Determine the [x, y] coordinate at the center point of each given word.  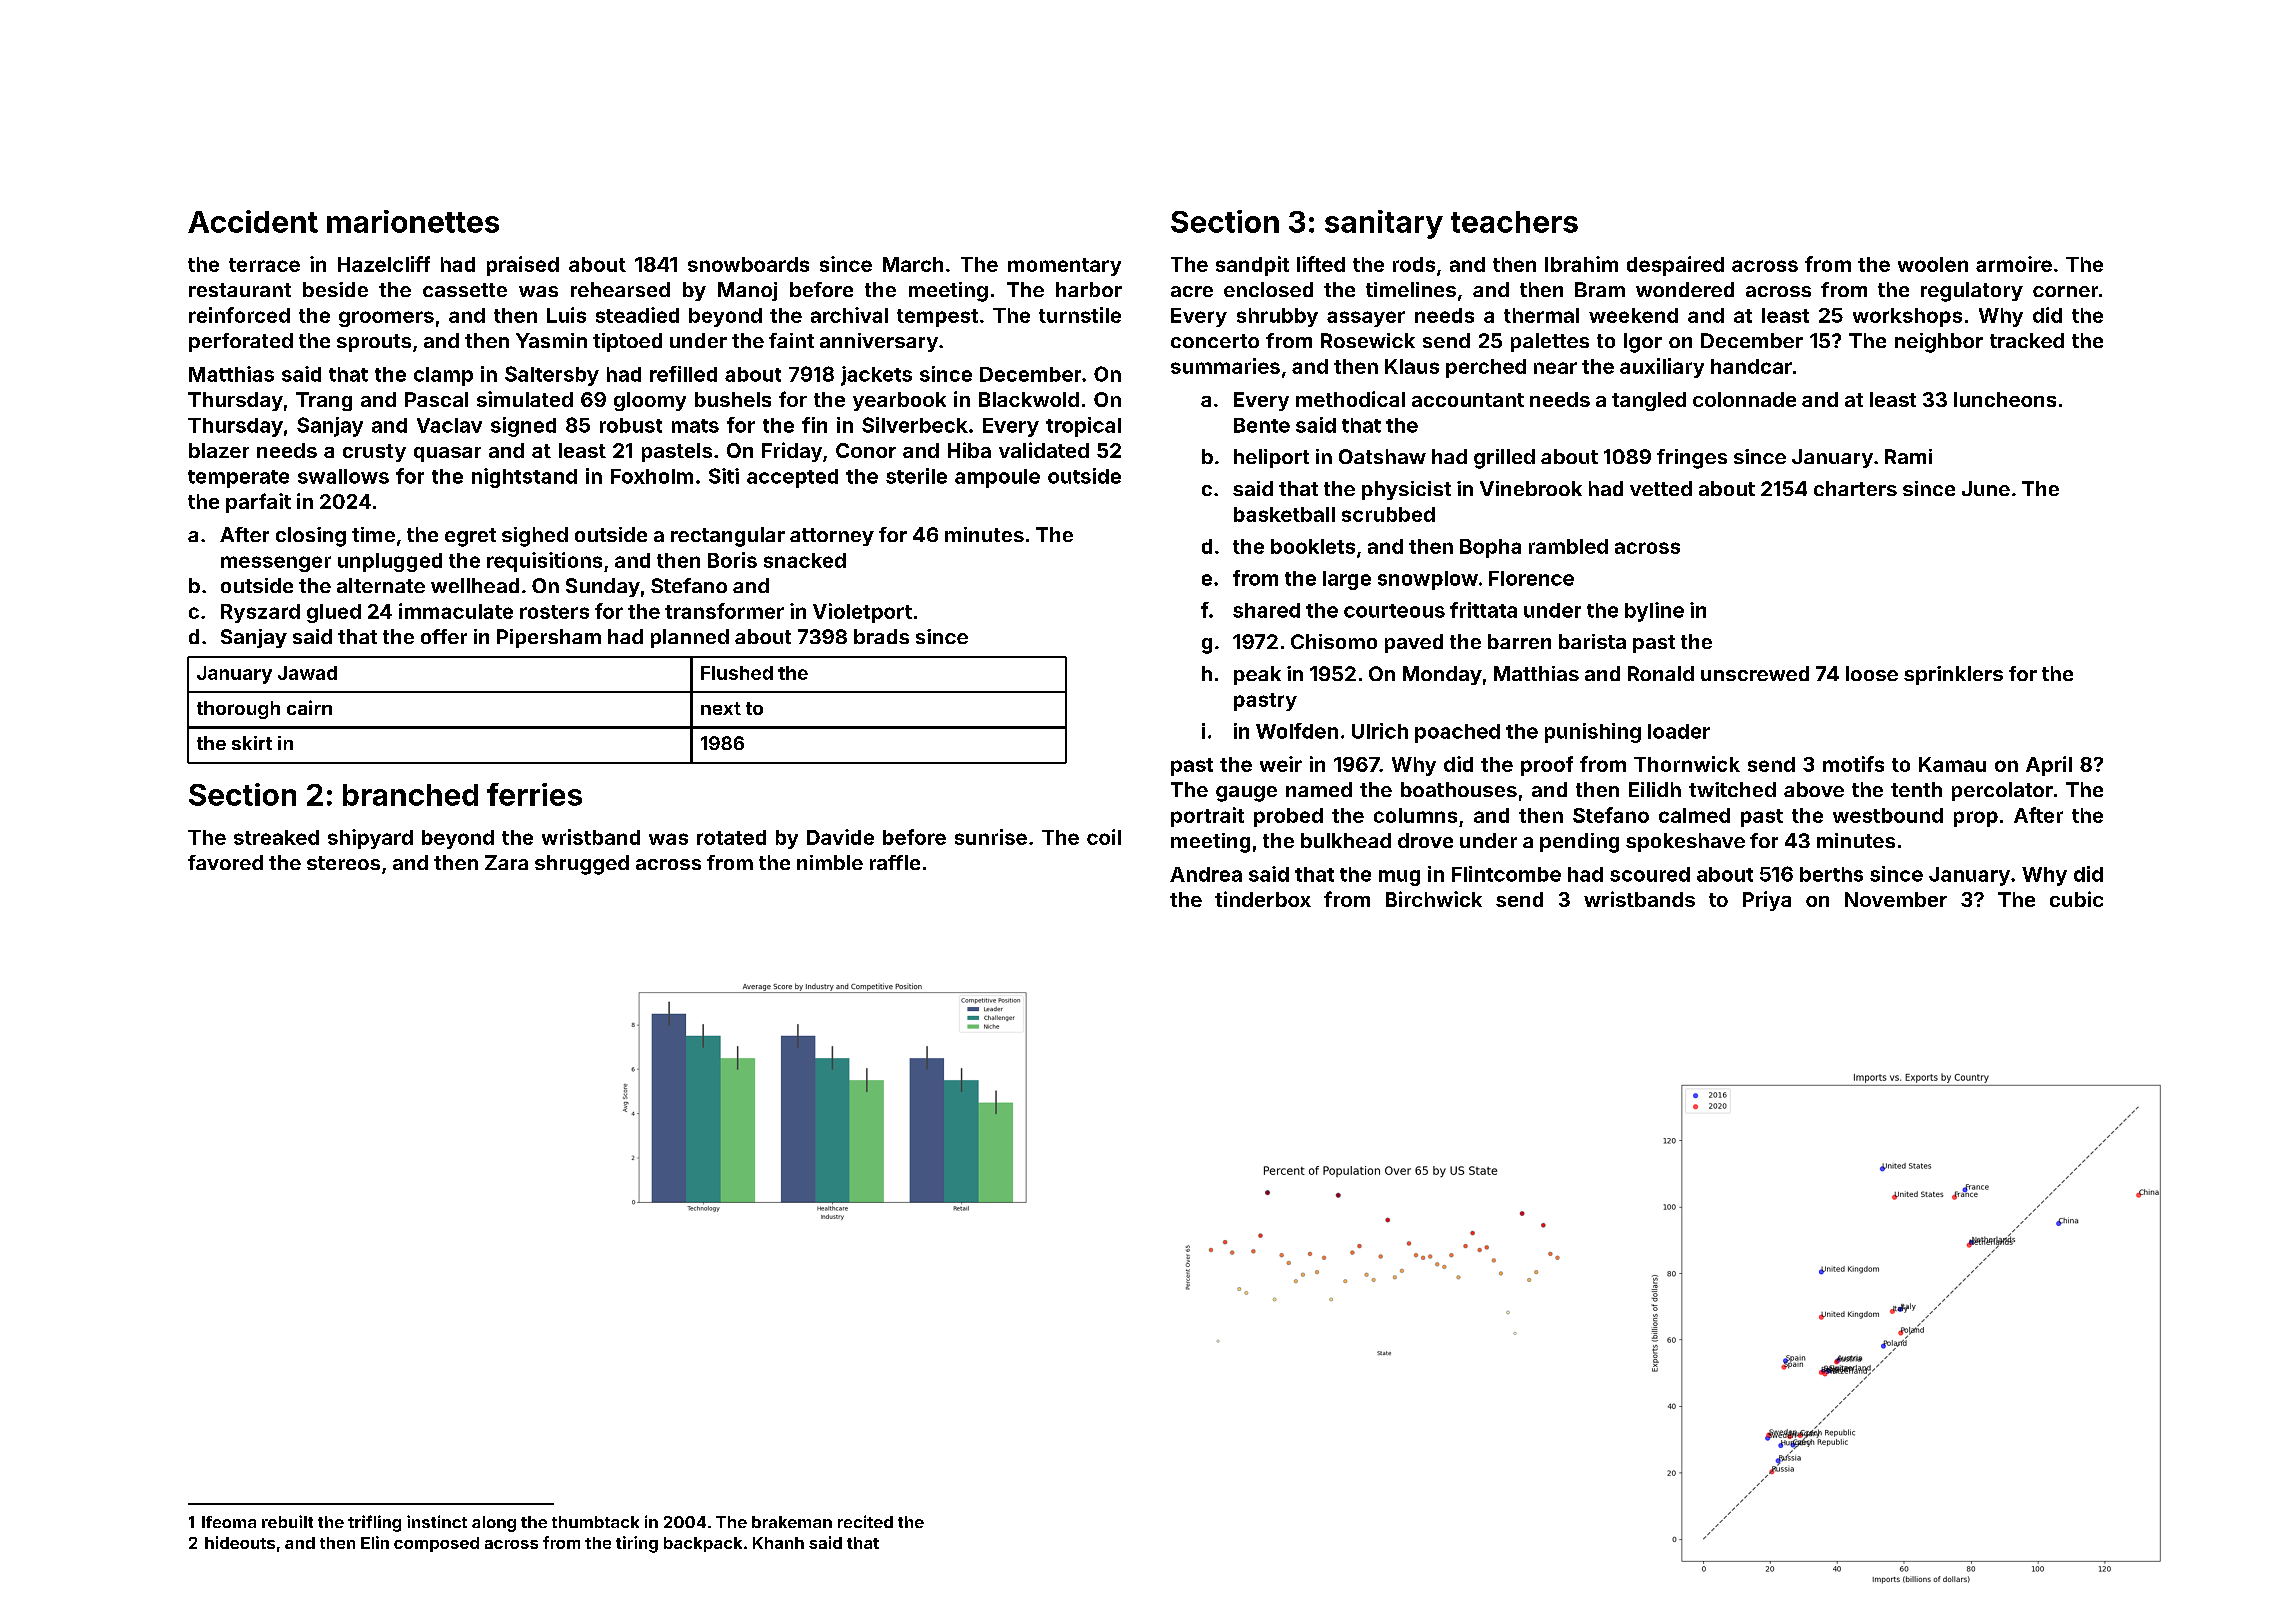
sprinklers [1953, 675]
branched [410, 795]
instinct [437, 1521]
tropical [1083, 427]
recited [865, 1521]
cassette [465, 290]
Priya [1767, 901]
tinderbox [1263, 899]
